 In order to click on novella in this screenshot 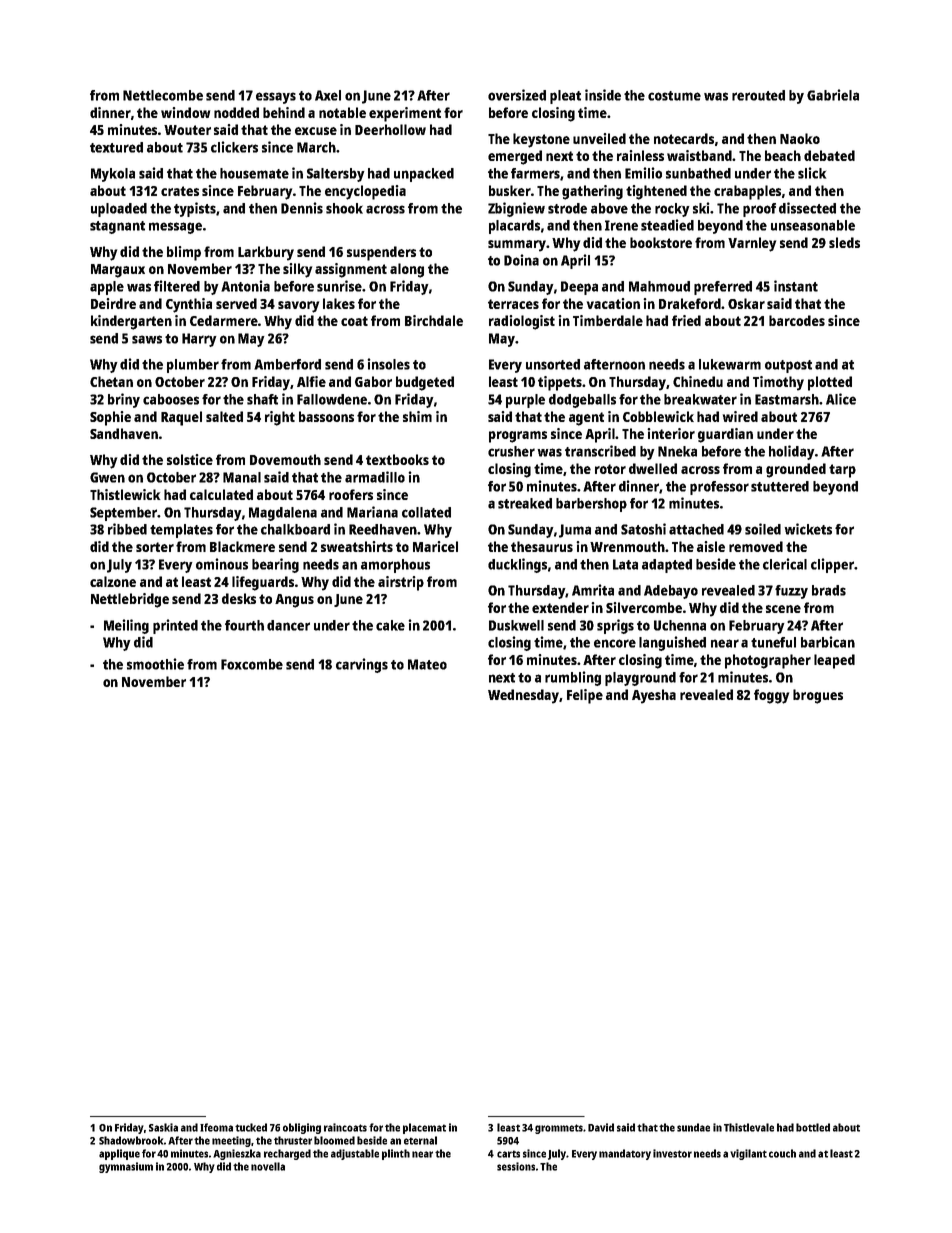, I will do `click(268, 1166)`.
